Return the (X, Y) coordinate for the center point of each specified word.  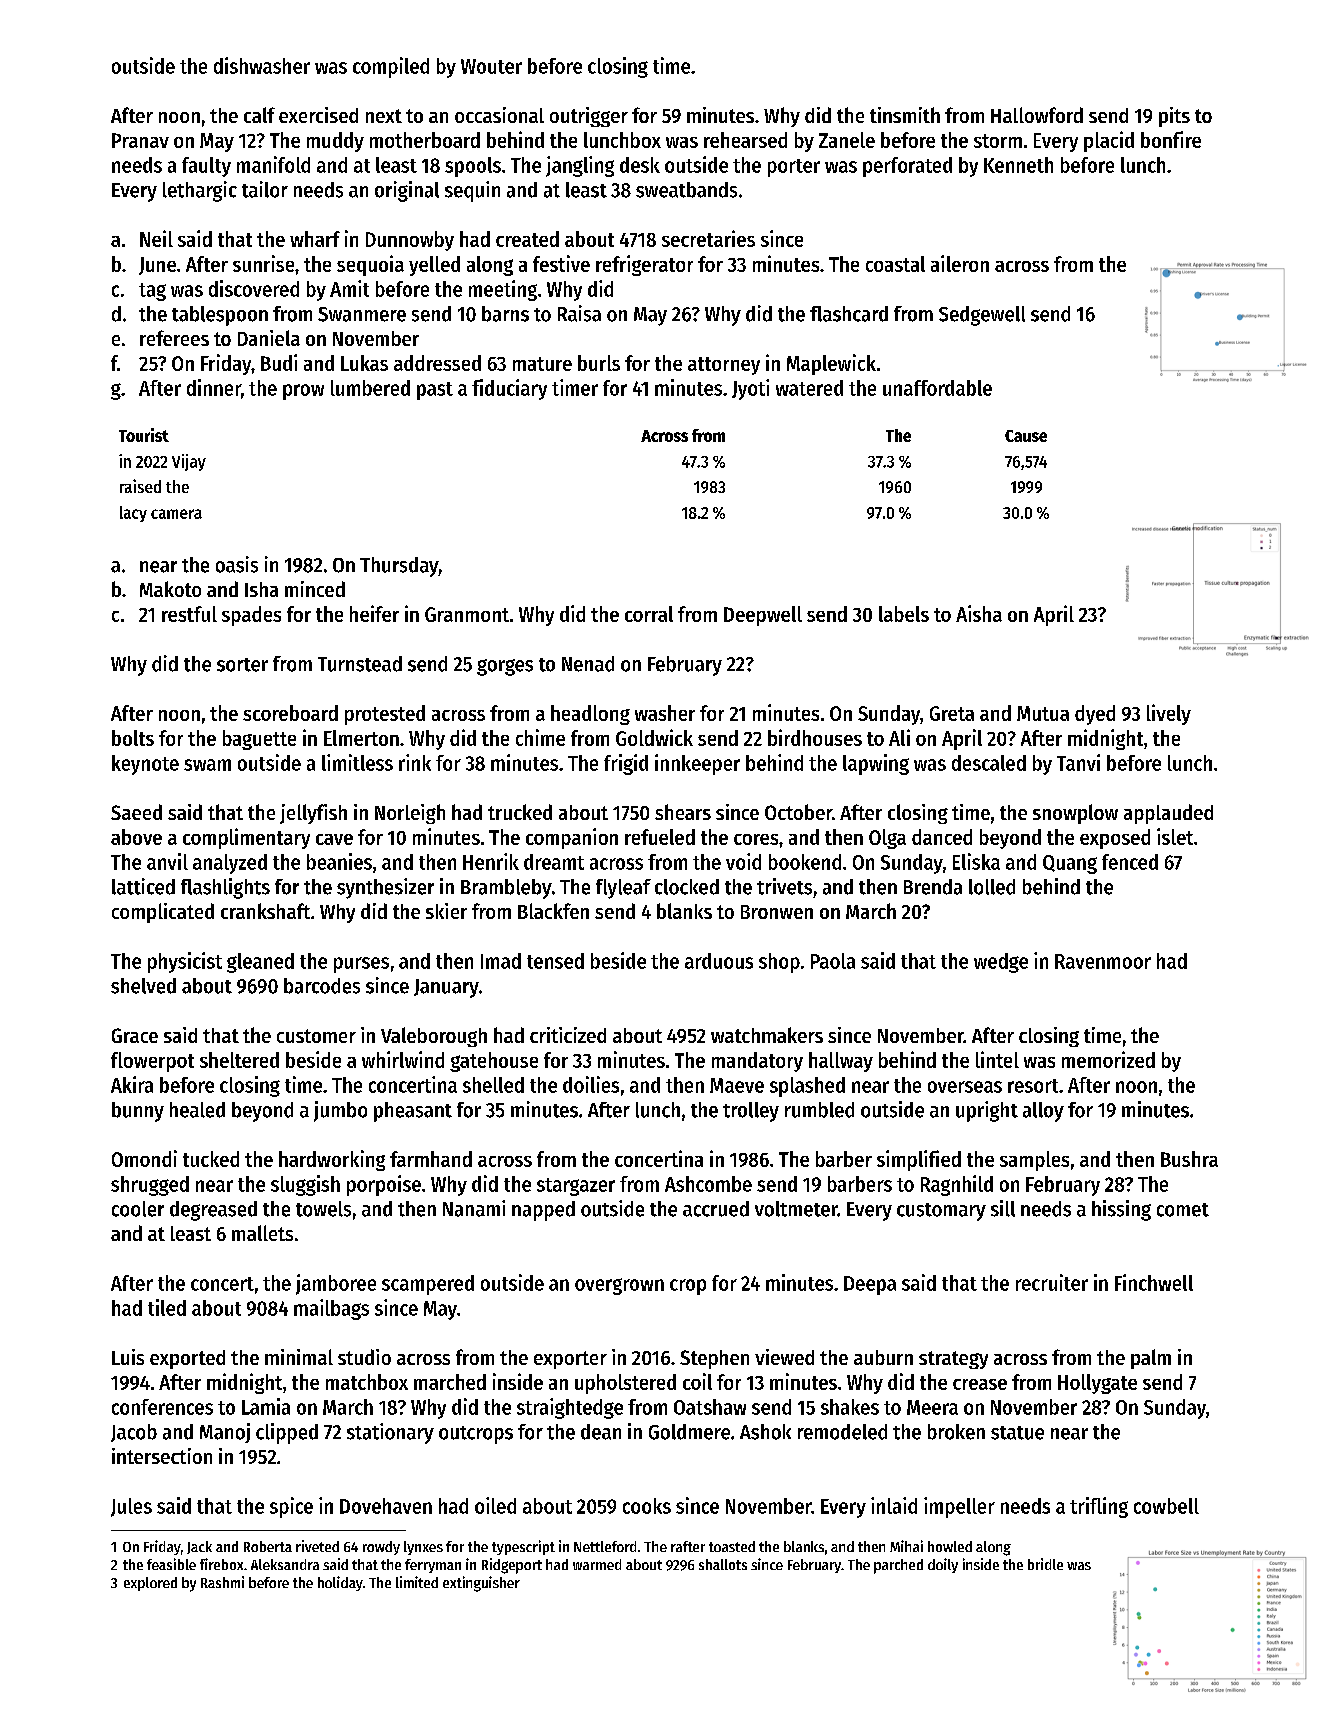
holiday (340, 1583)
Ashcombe (708, 1184)
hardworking (332, 1160)
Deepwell (763, 616)
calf (259, 115)
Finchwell (1154, 1282)
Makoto (170, 589)
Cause (1026, 436)
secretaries (708, 238)
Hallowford (1037, 115)
